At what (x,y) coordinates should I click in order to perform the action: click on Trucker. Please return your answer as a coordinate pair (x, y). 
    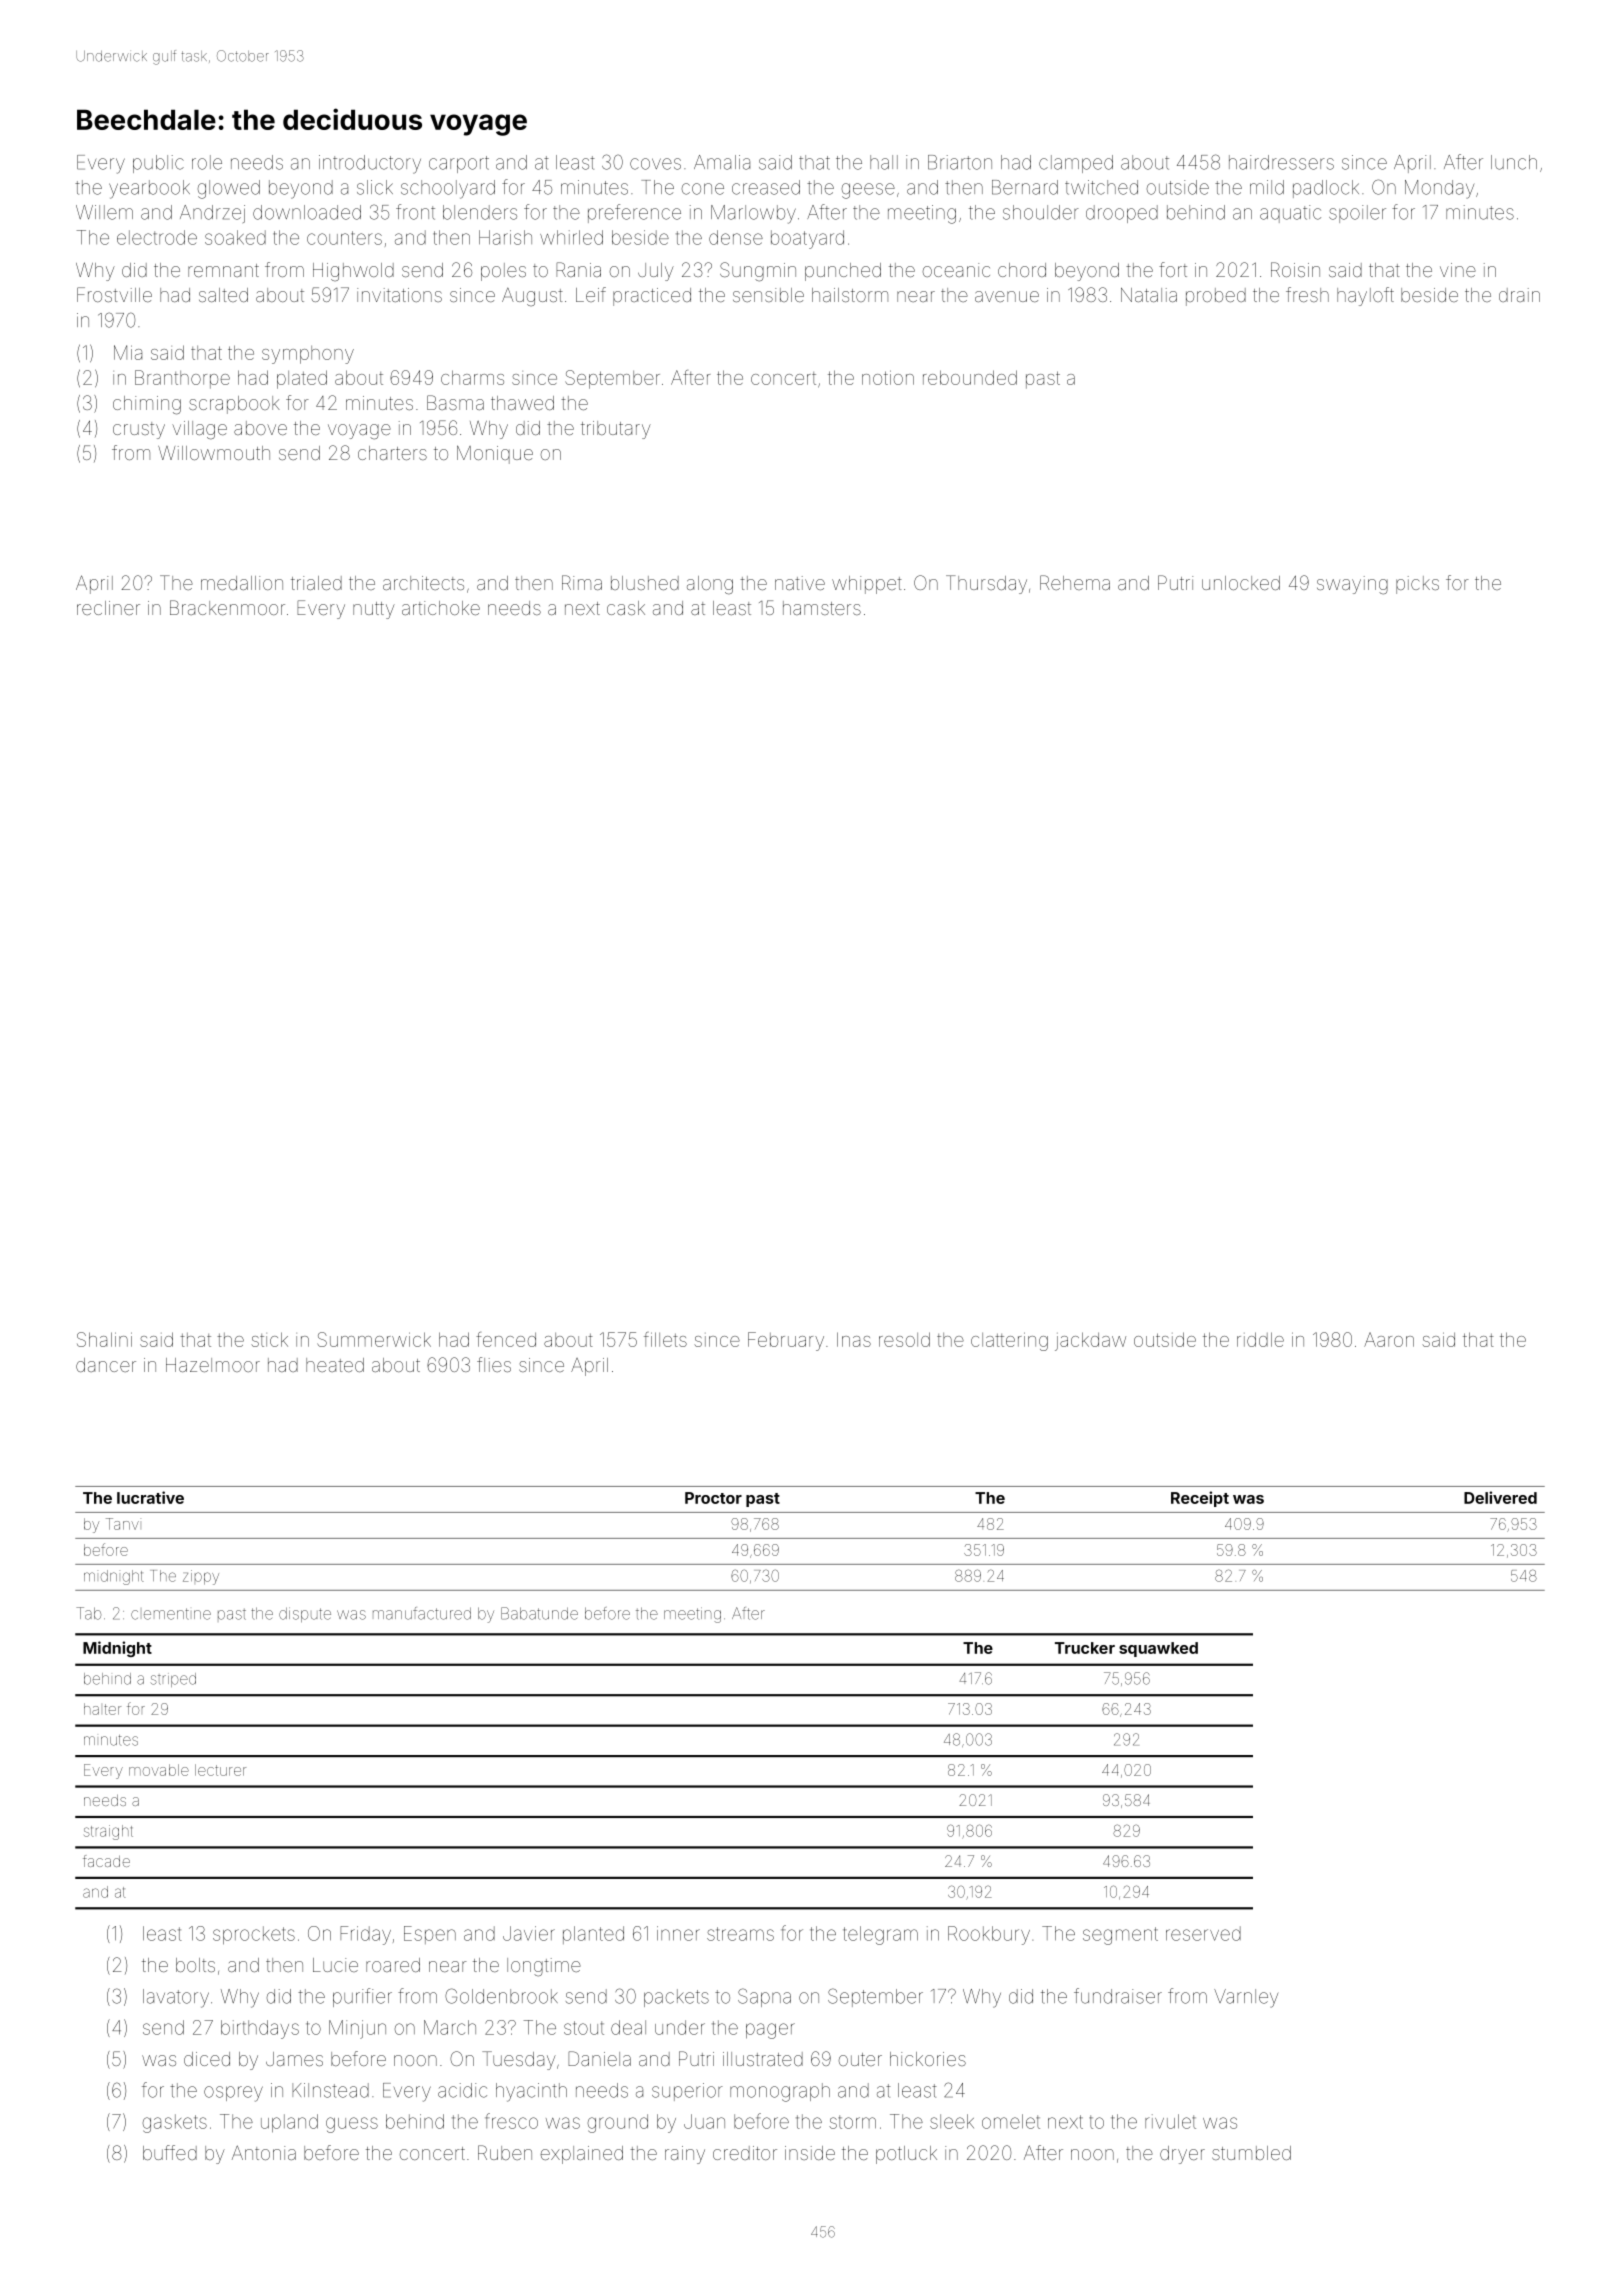
    Looking at the image, I should click on (1085, 1648).
